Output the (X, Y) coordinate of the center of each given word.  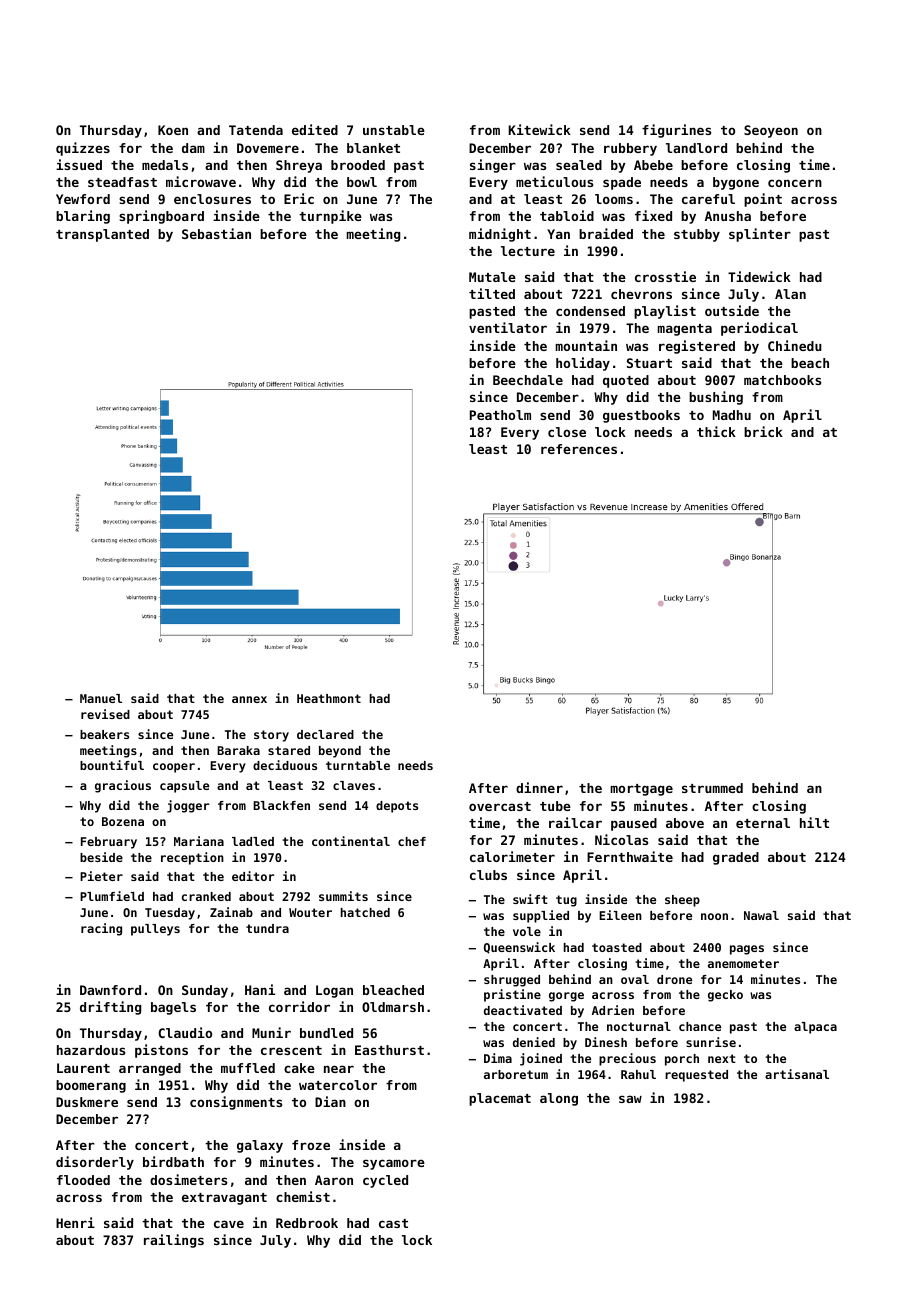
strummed (712, 788)
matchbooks (782, 380)
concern (795, 183)
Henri (75, 1222)
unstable (394, 130)
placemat (500, 1099)
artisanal (797, 1074)
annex (249, 699)
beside (101, 857)
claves (354, 785)
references (579, 449)
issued (79, 164)
